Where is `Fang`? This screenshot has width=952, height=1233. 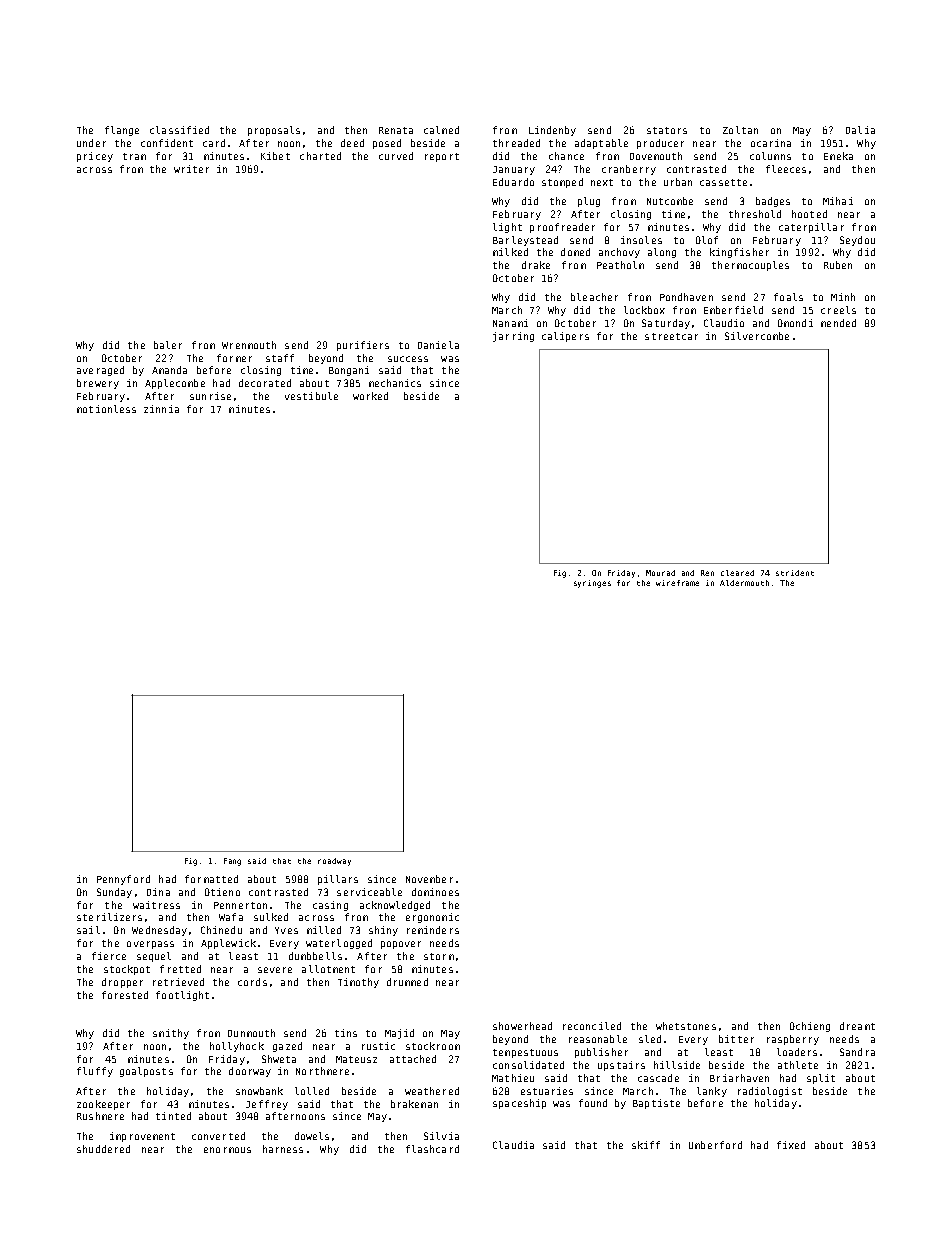
Fang is located at coordinates (232, 862).
